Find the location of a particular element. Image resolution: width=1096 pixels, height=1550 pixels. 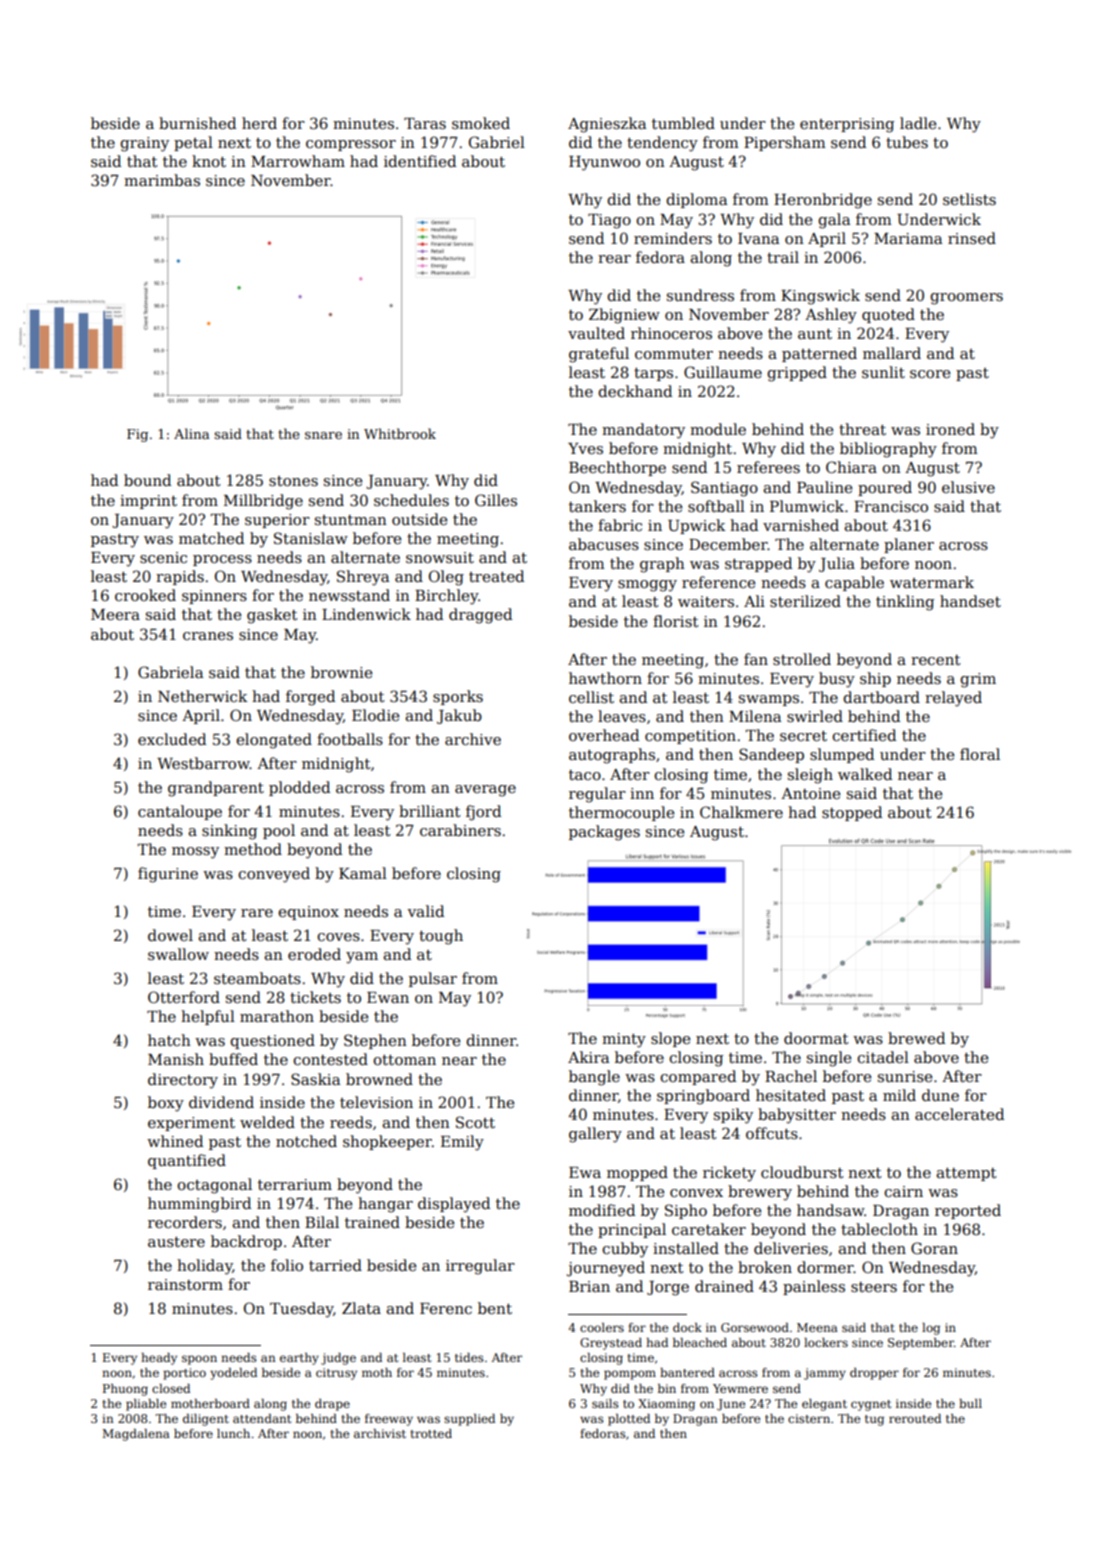

sails is located at coordinates (605, 1403).
